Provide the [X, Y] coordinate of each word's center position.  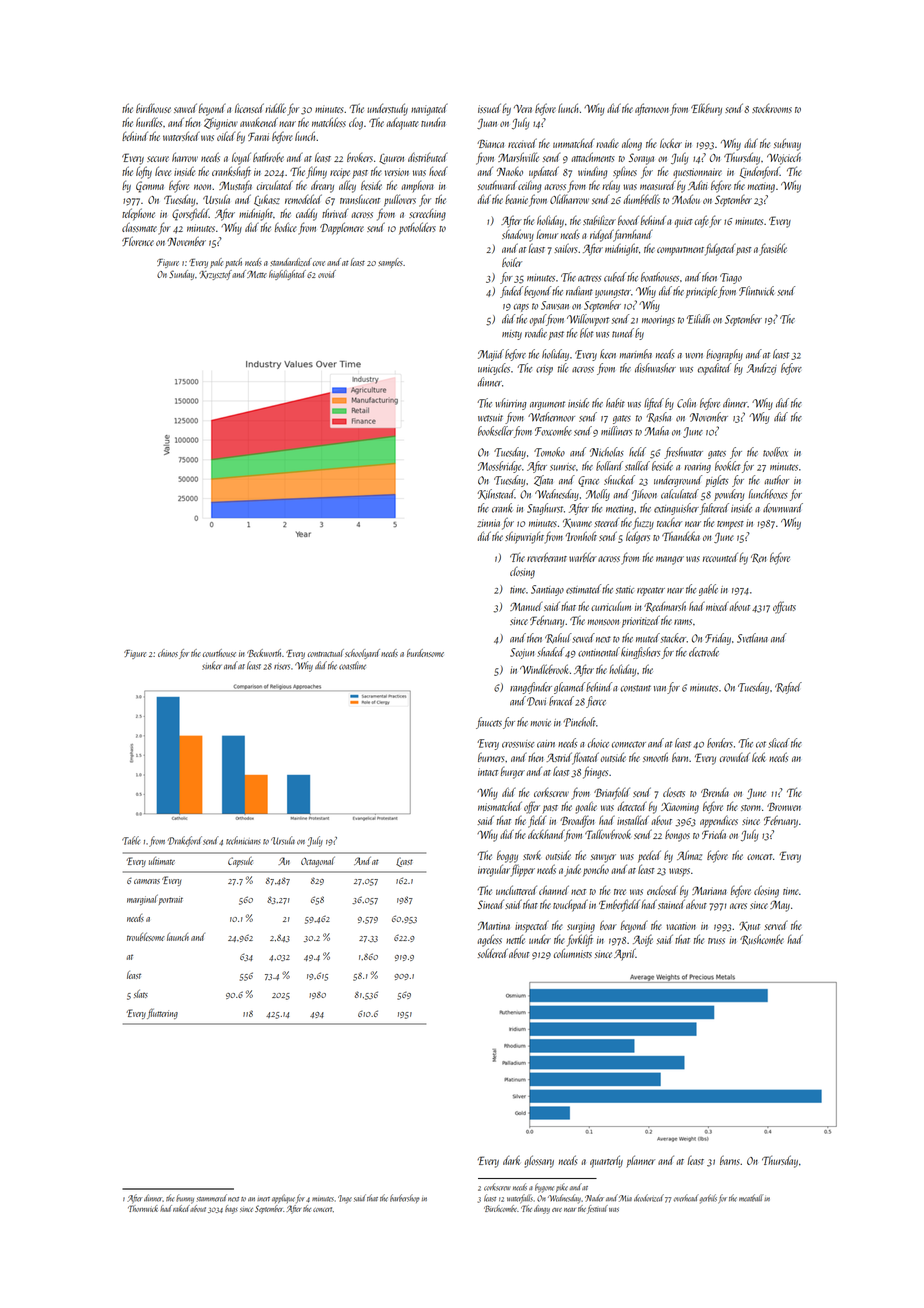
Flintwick [756, 291]
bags [231, 1209]
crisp [544, 370]
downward [783, 508]
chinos [168, 653]
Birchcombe [500, 1208]
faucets [489, 723]
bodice [286, 227]
